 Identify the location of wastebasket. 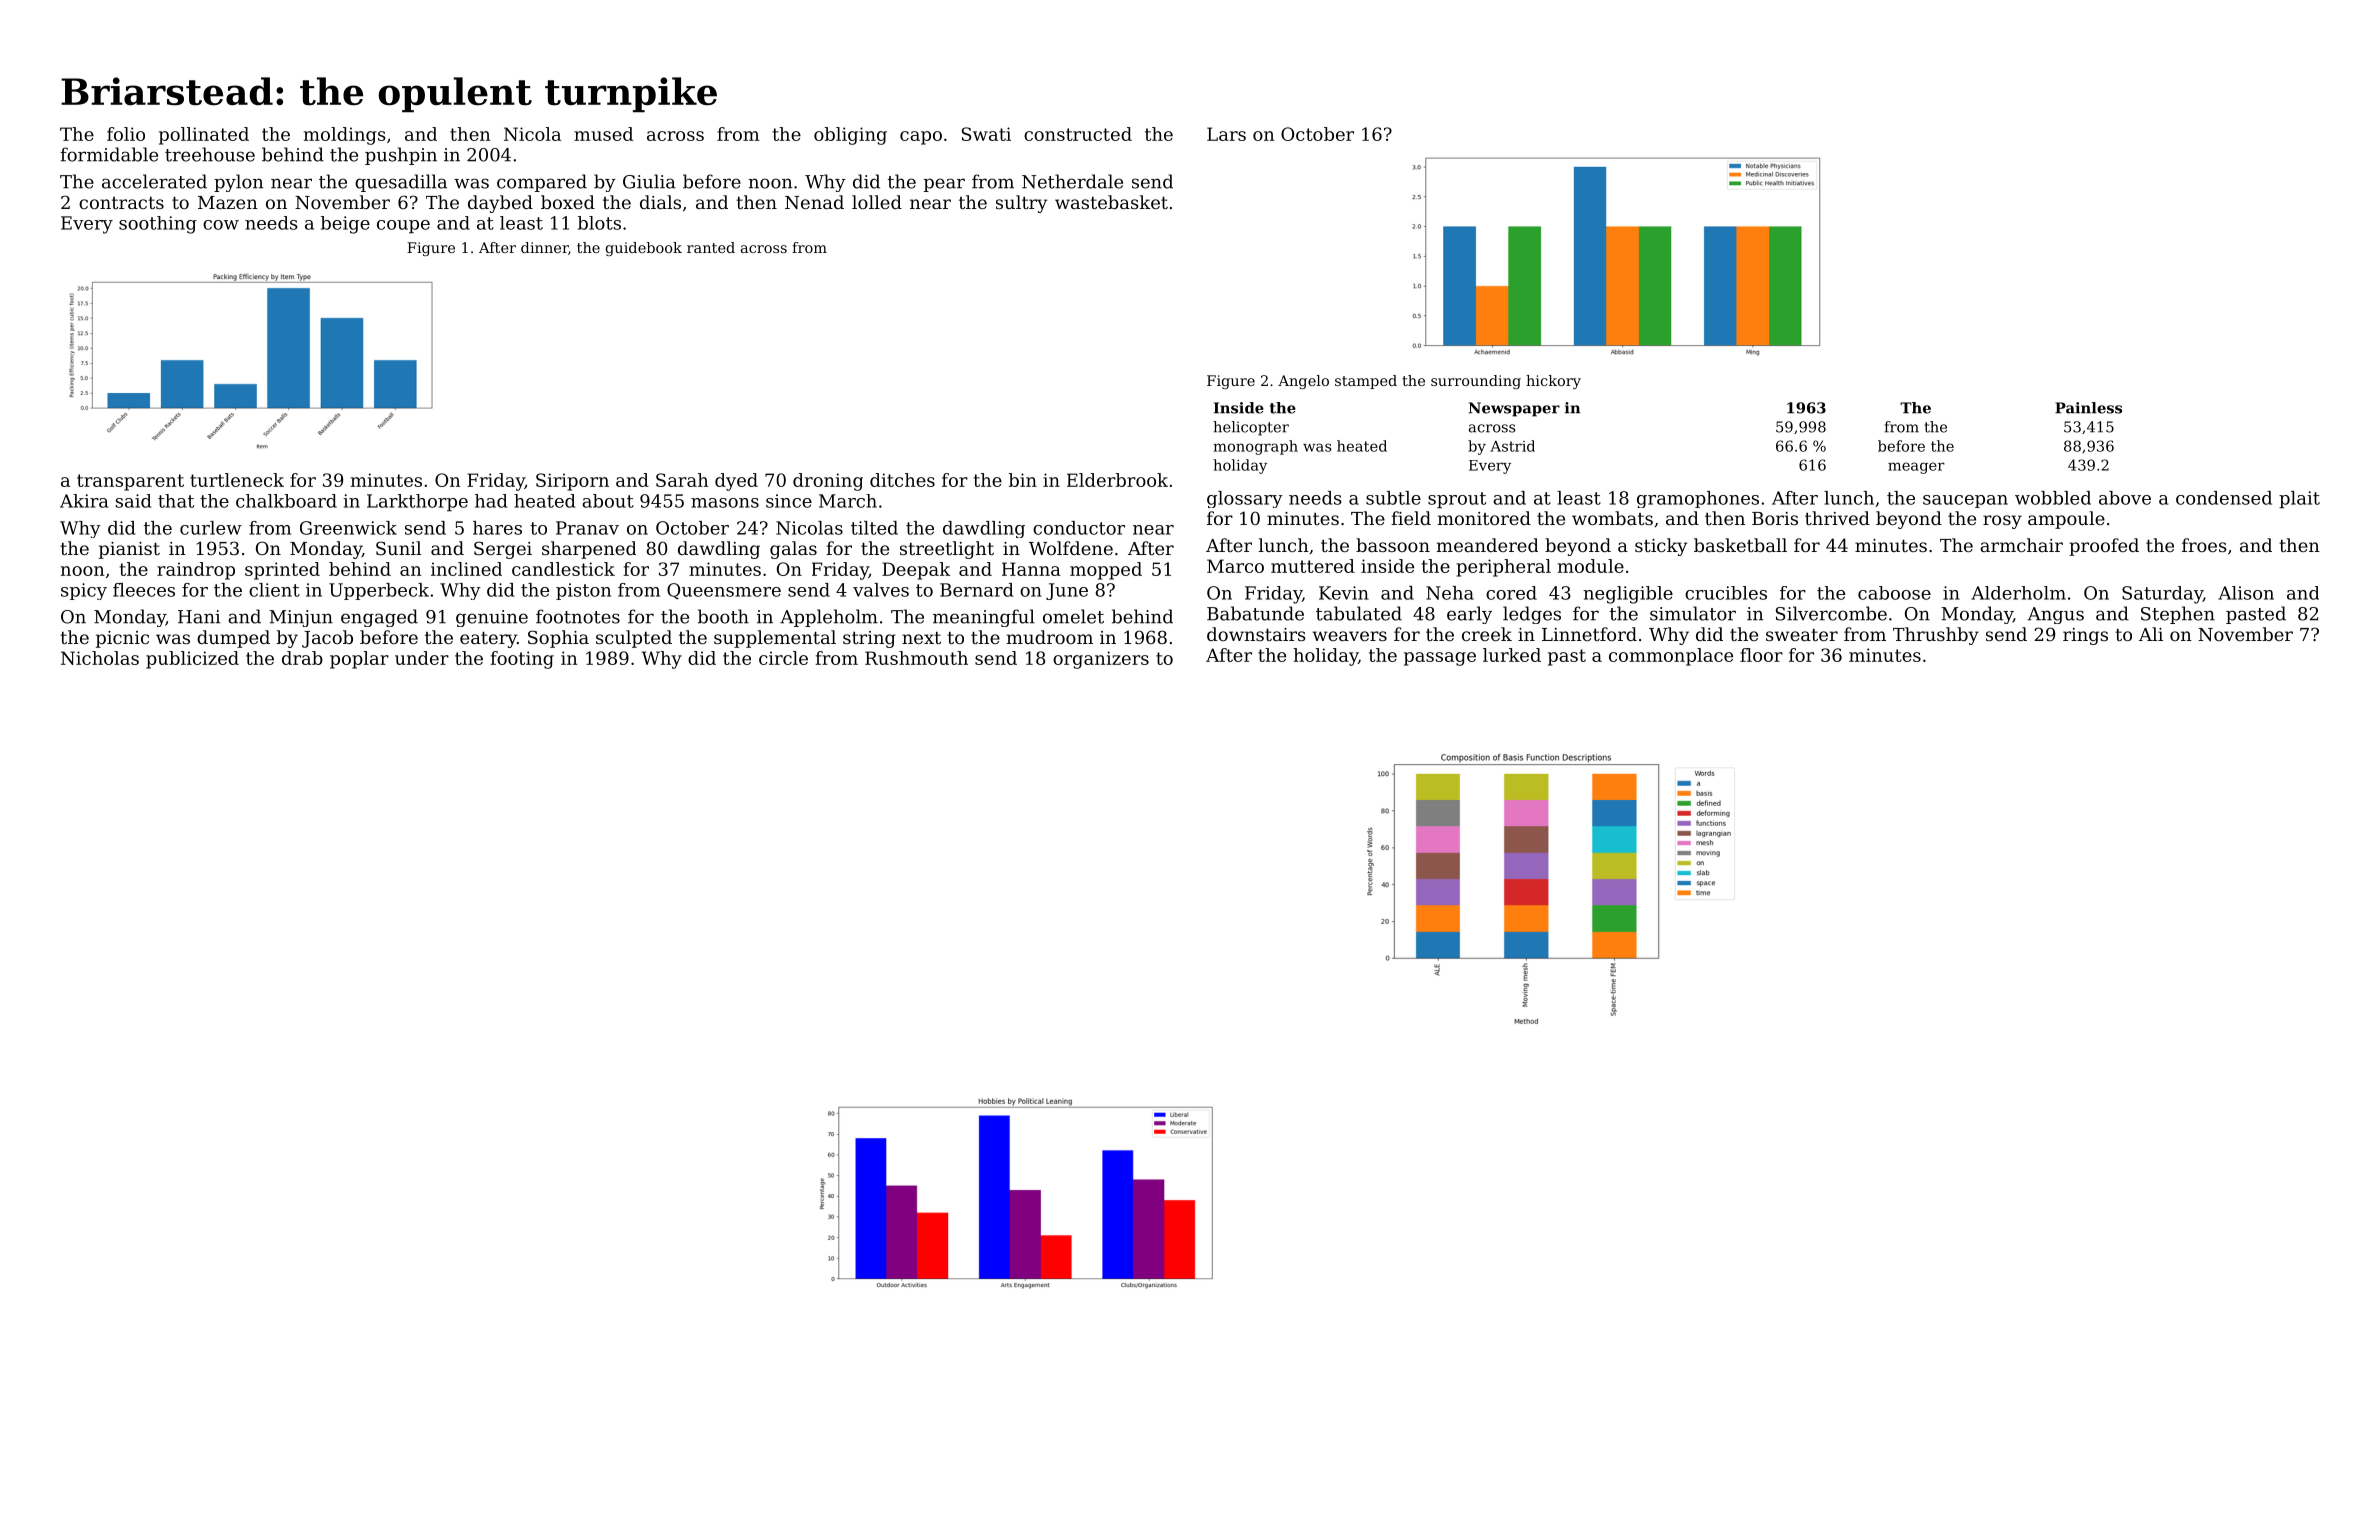
(1111, 202).
